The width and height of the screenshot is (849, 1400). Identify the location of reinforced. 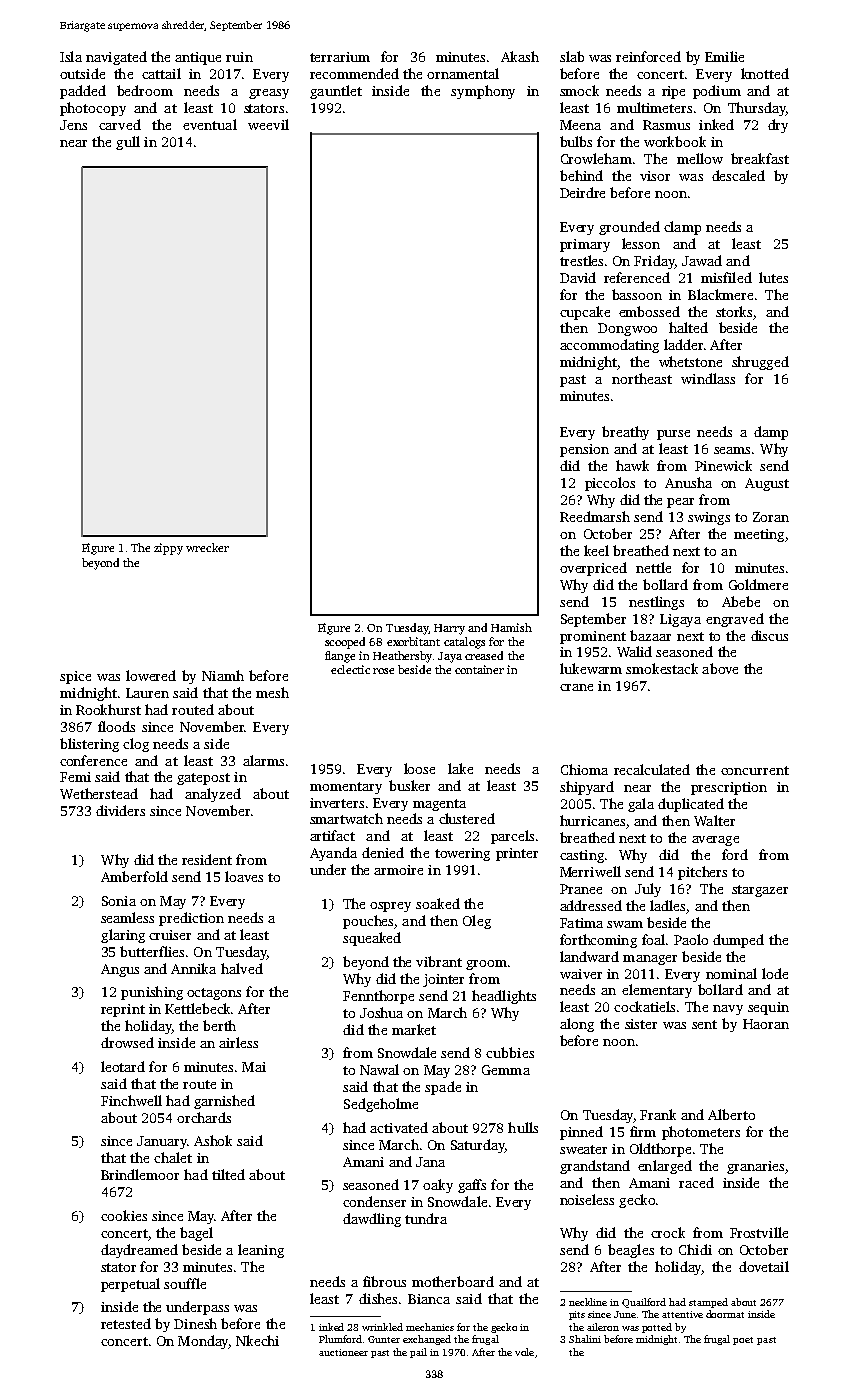
(648, 56).
